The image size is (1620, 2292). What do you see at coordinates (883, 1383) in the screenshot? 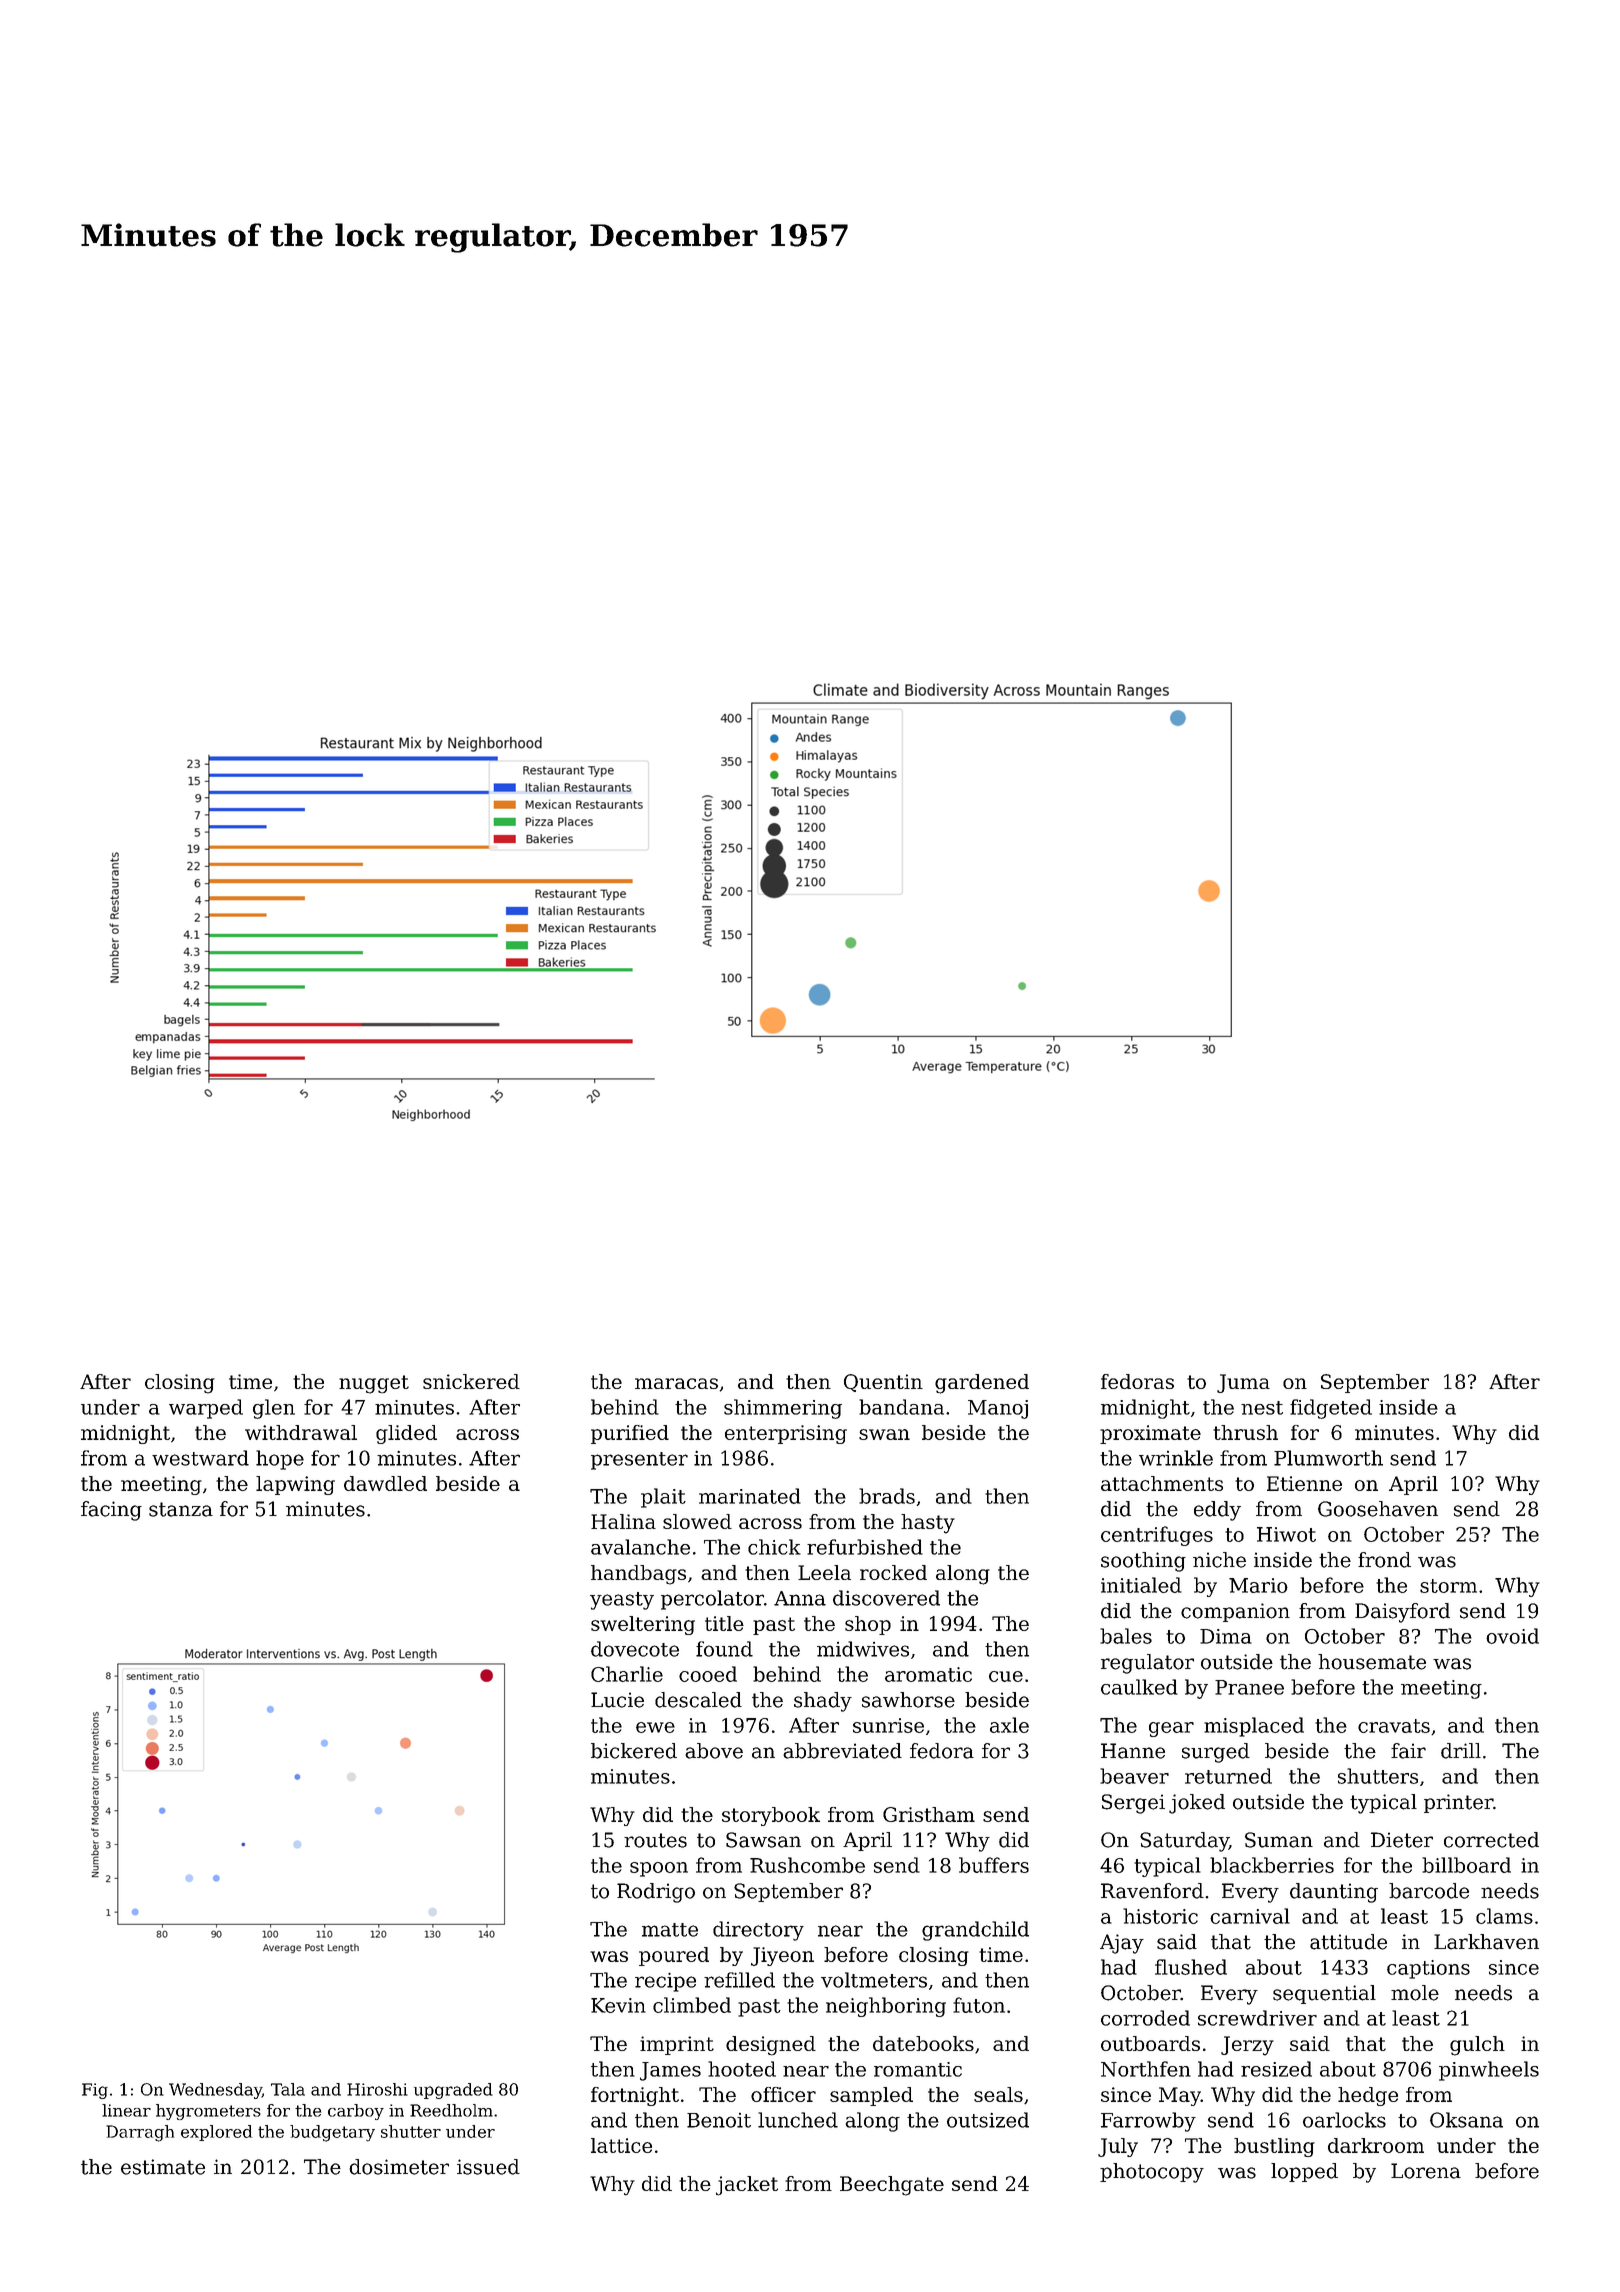
I see `Quentin` at bounding box center [883, 1383].
